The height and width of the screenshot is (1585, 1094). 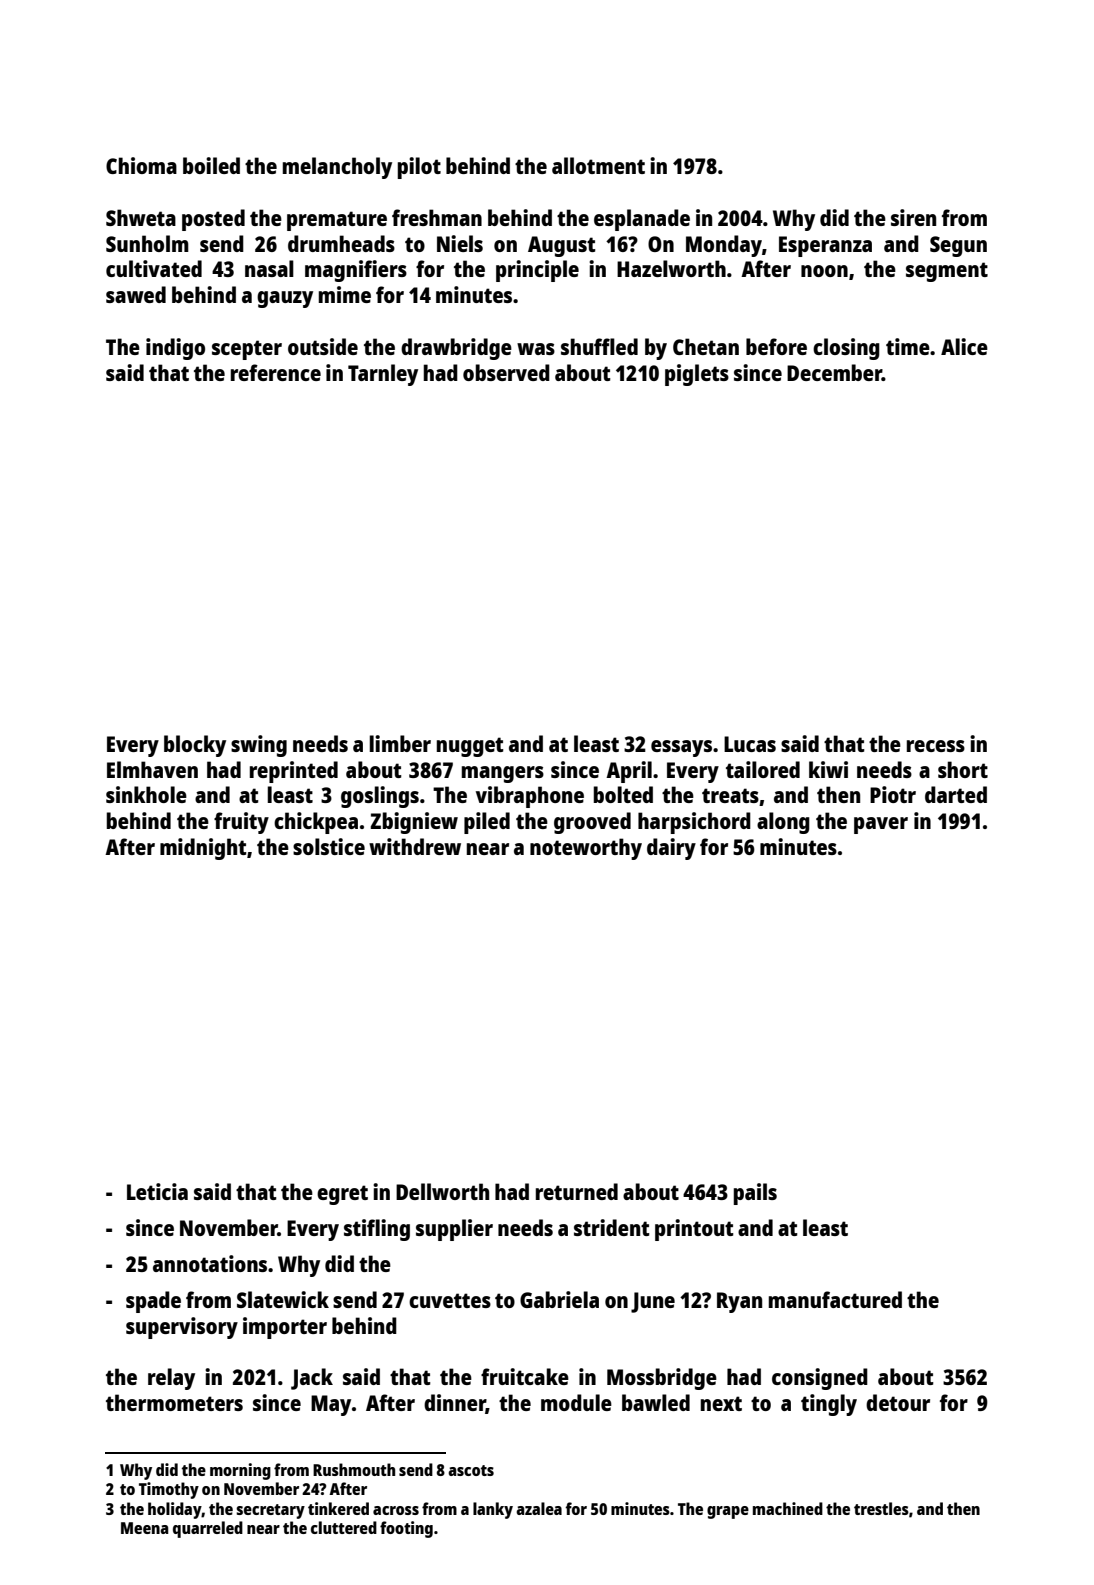 I want to click on piglets, so click(x=697, y=375).
